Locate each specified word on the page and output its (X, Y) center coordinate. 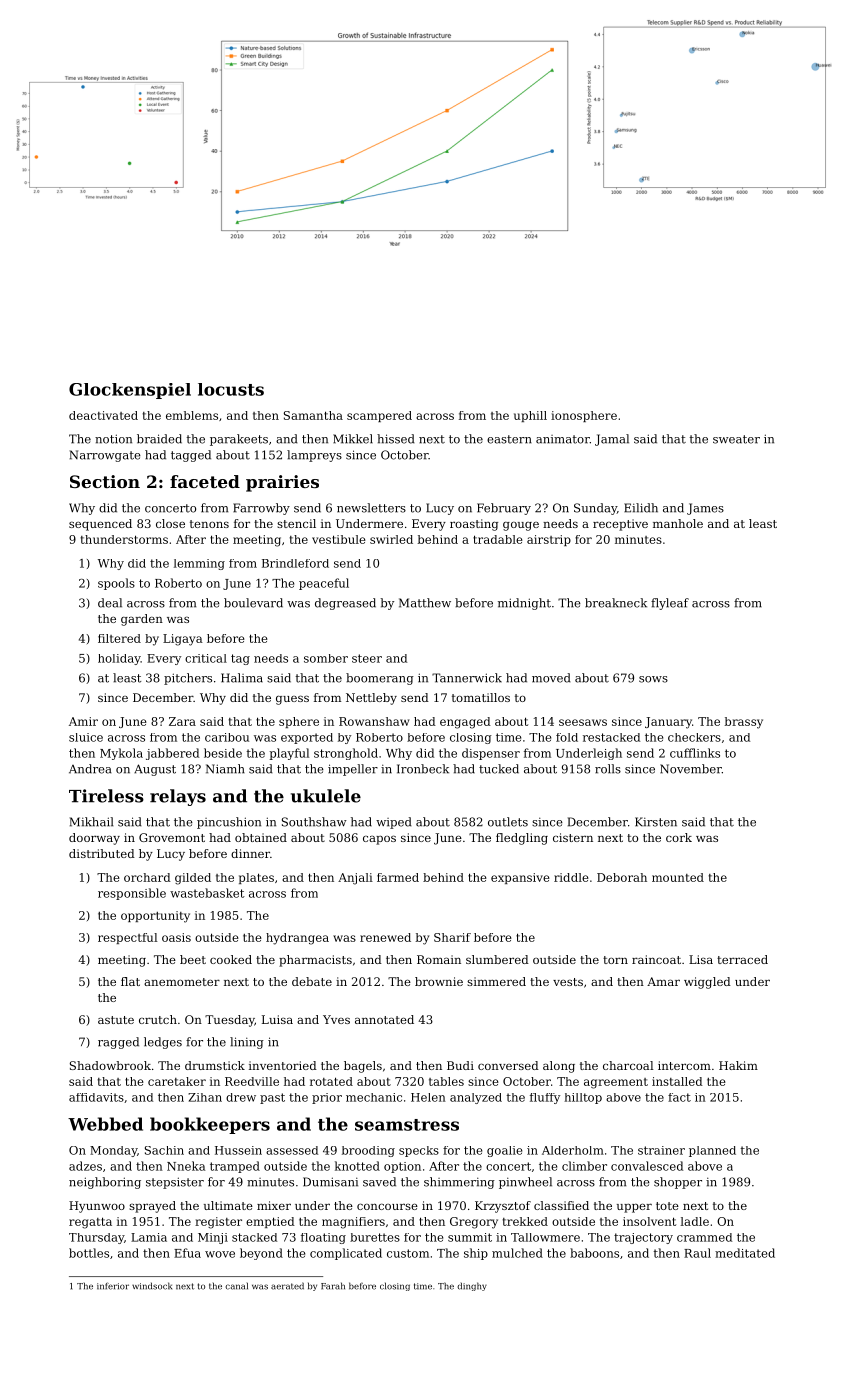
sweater (736, 439)
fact (679, 1097)
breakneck (616, 603)
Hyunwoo (97, 1207)
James (705, 509)
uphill (530, 416)
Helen (428, 1097)
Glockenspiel (130, 391)
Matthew (425, 603)
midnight (524, 604)
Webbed (105, 1124)
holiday (119, 659)
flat (130, 981)
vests (568, 982)
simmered (496, 981)
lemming (199, 564)
